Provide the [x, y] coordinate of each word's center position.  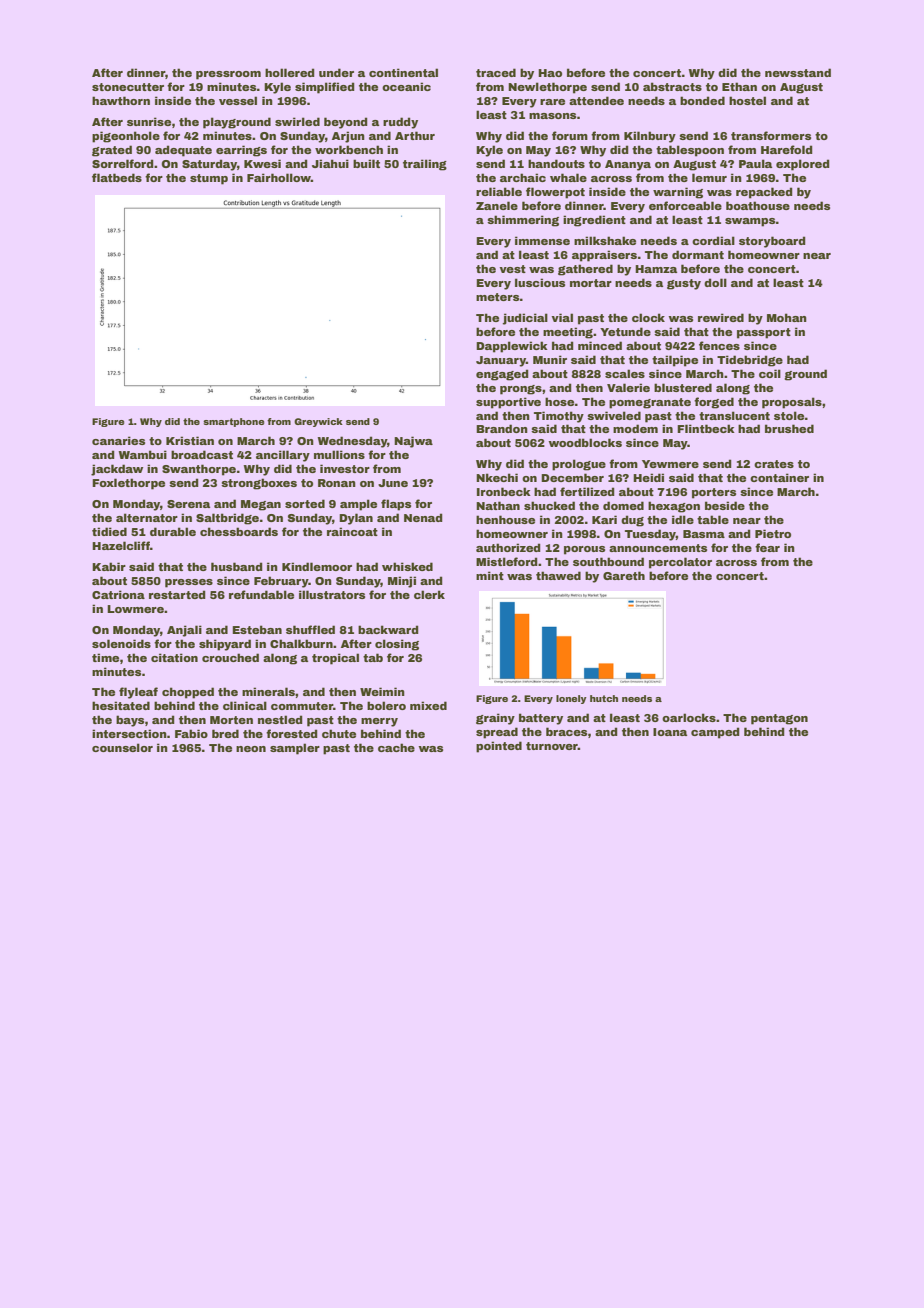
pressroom [228, 75]
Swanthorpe [199, 470]
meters [498, 297]
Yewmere [670, 464]
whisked [407, 566]
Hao [550, 73]
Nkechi [497, 477]
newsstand [798, 72]
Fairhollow [279, 177]
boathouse [758, 205]
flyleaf [138, 693]
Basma [704, 534]
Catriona [118, 594]
